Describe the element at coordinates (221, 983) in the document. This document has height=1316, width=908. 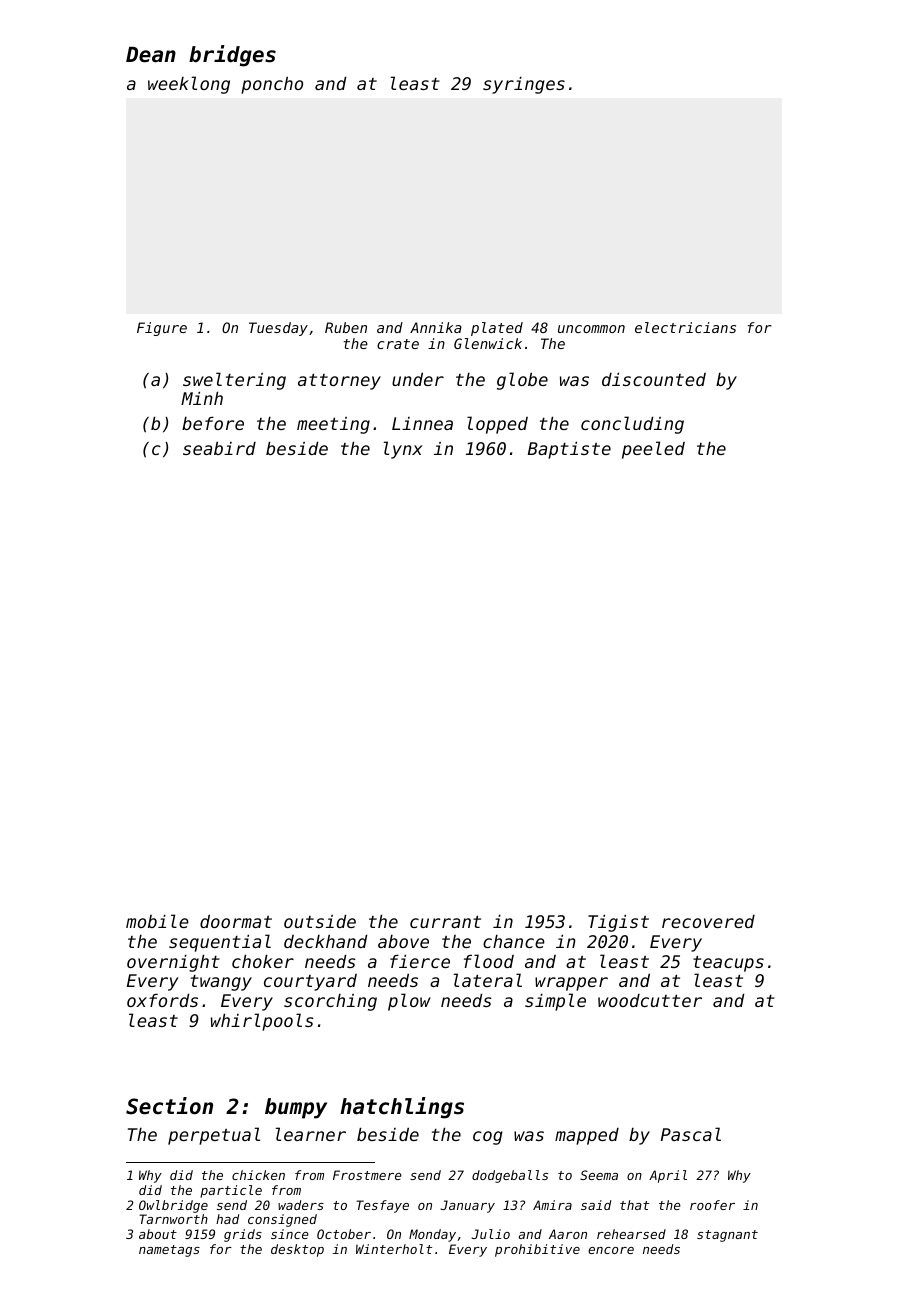
I see `twangy` at that location.
